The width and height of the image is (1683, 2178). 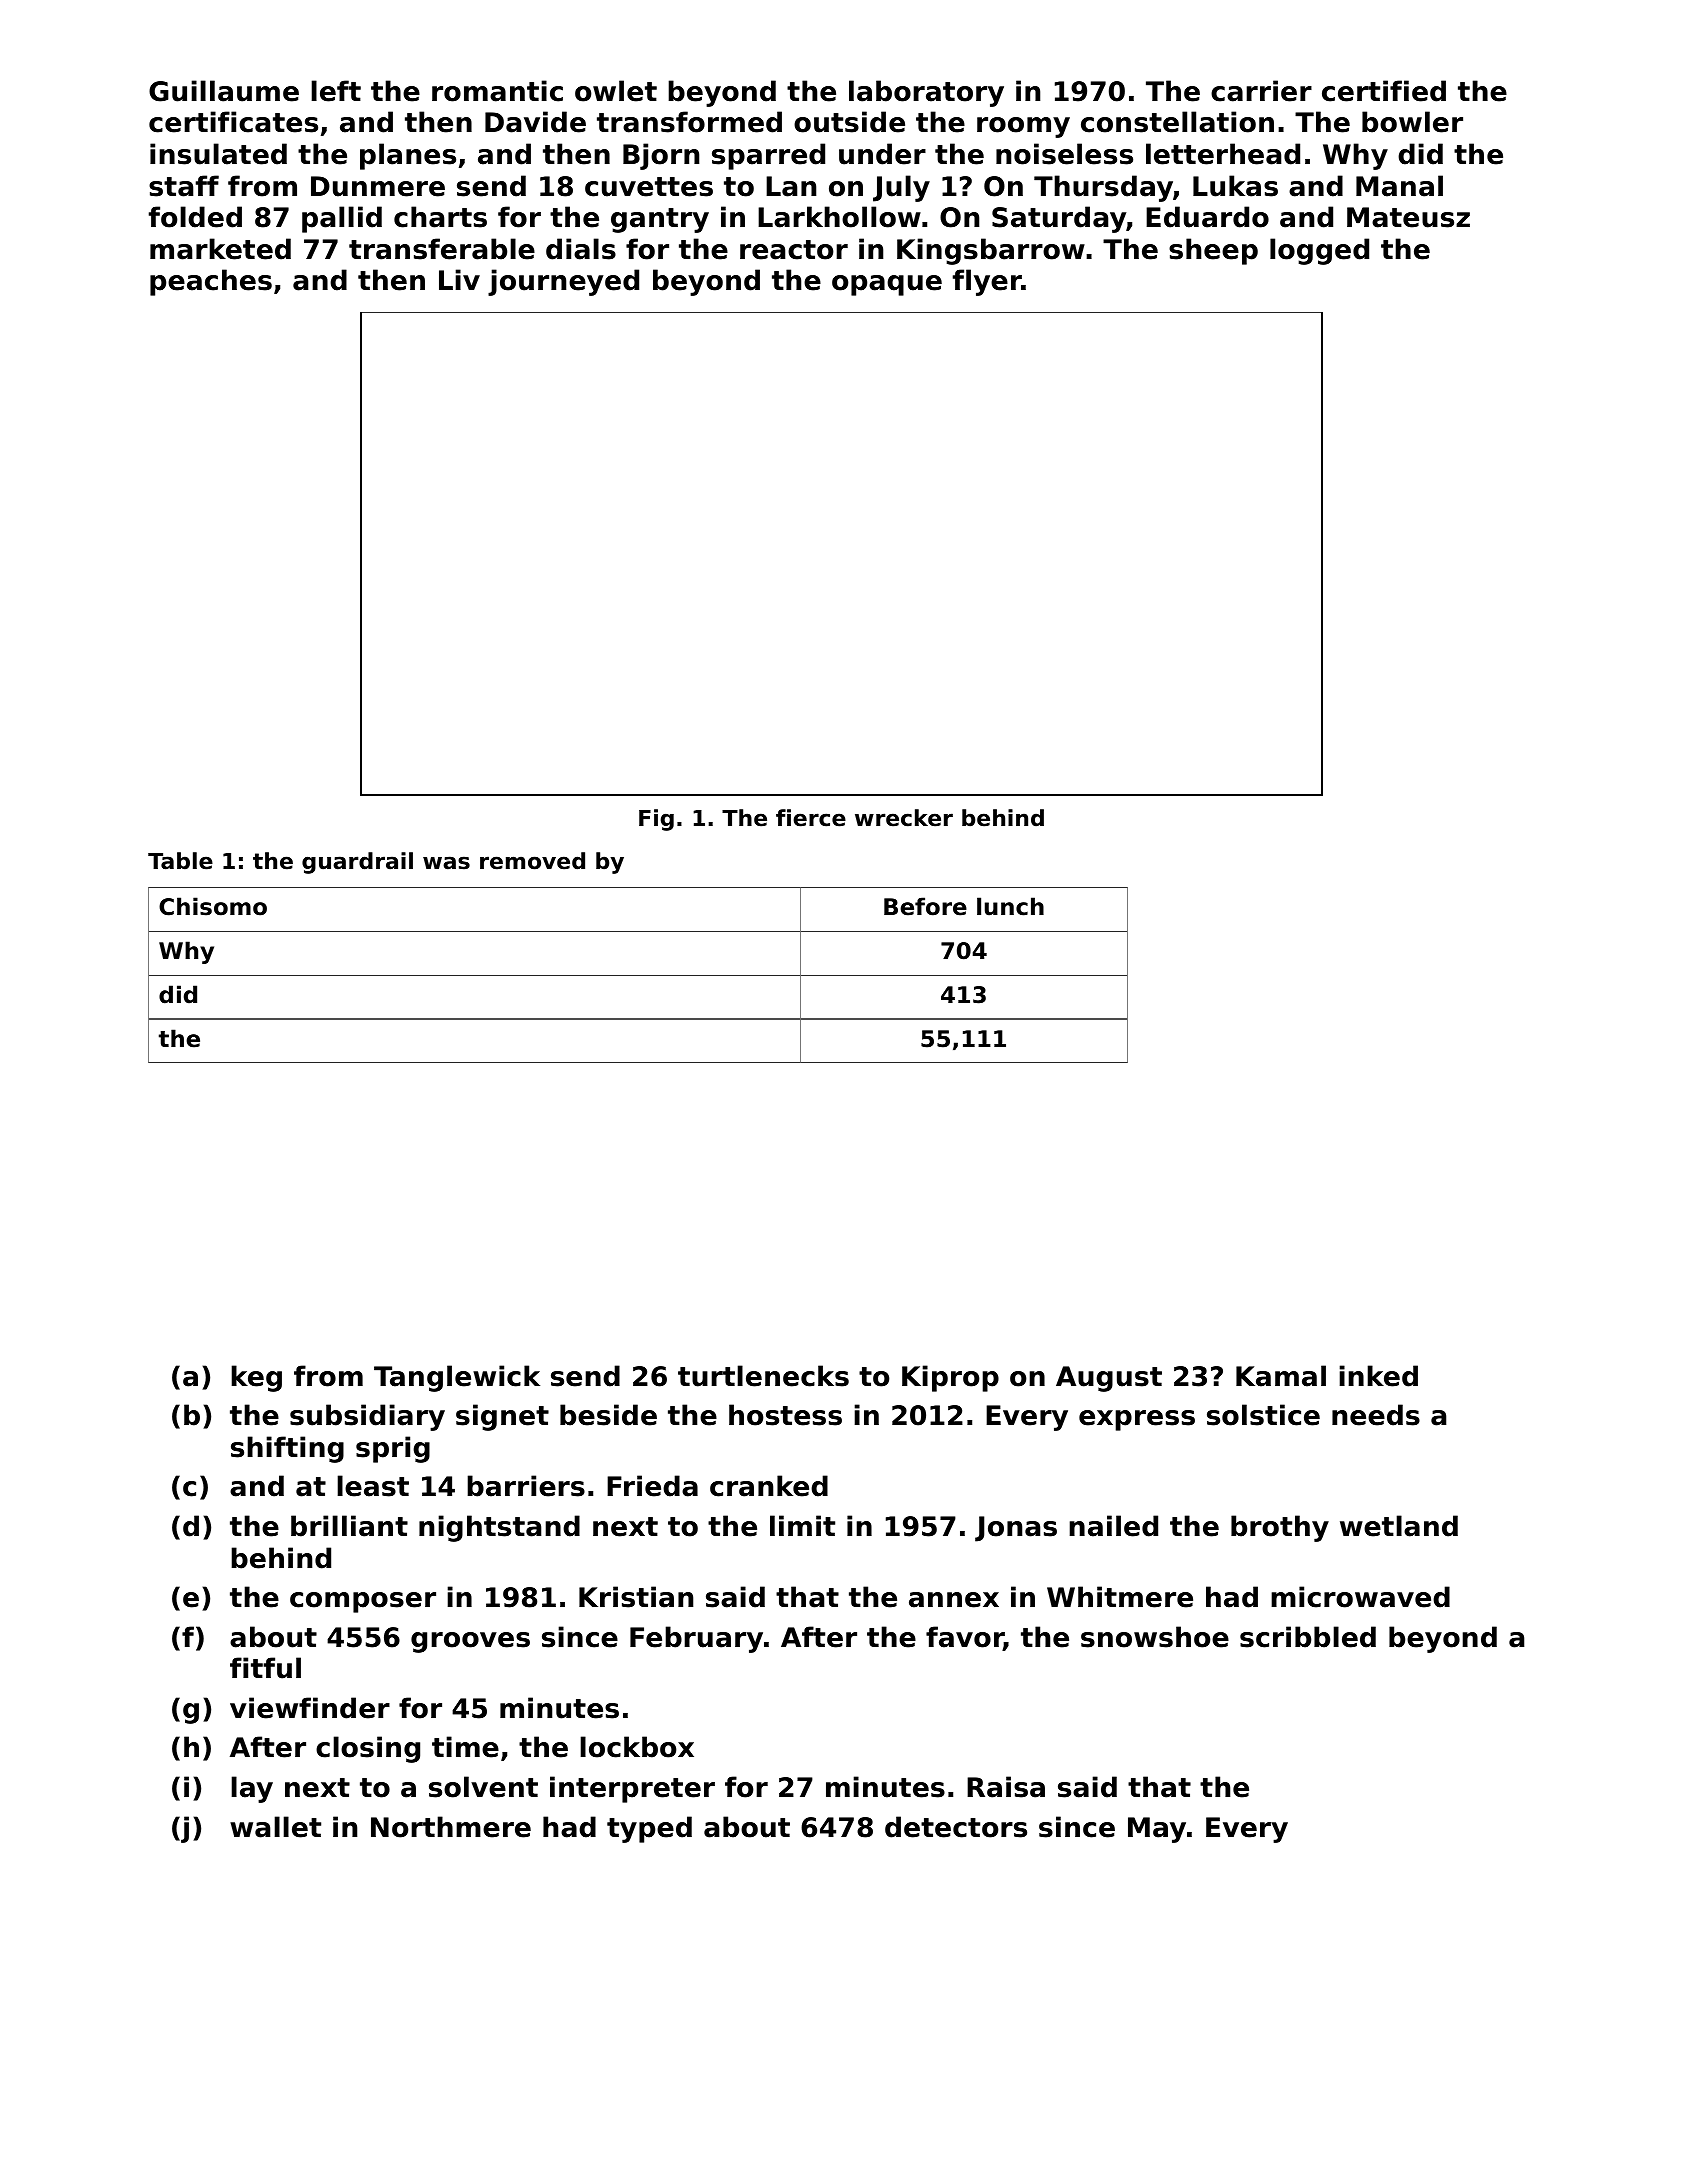 I want to click on wrecker, so click(x=904, y=818).
